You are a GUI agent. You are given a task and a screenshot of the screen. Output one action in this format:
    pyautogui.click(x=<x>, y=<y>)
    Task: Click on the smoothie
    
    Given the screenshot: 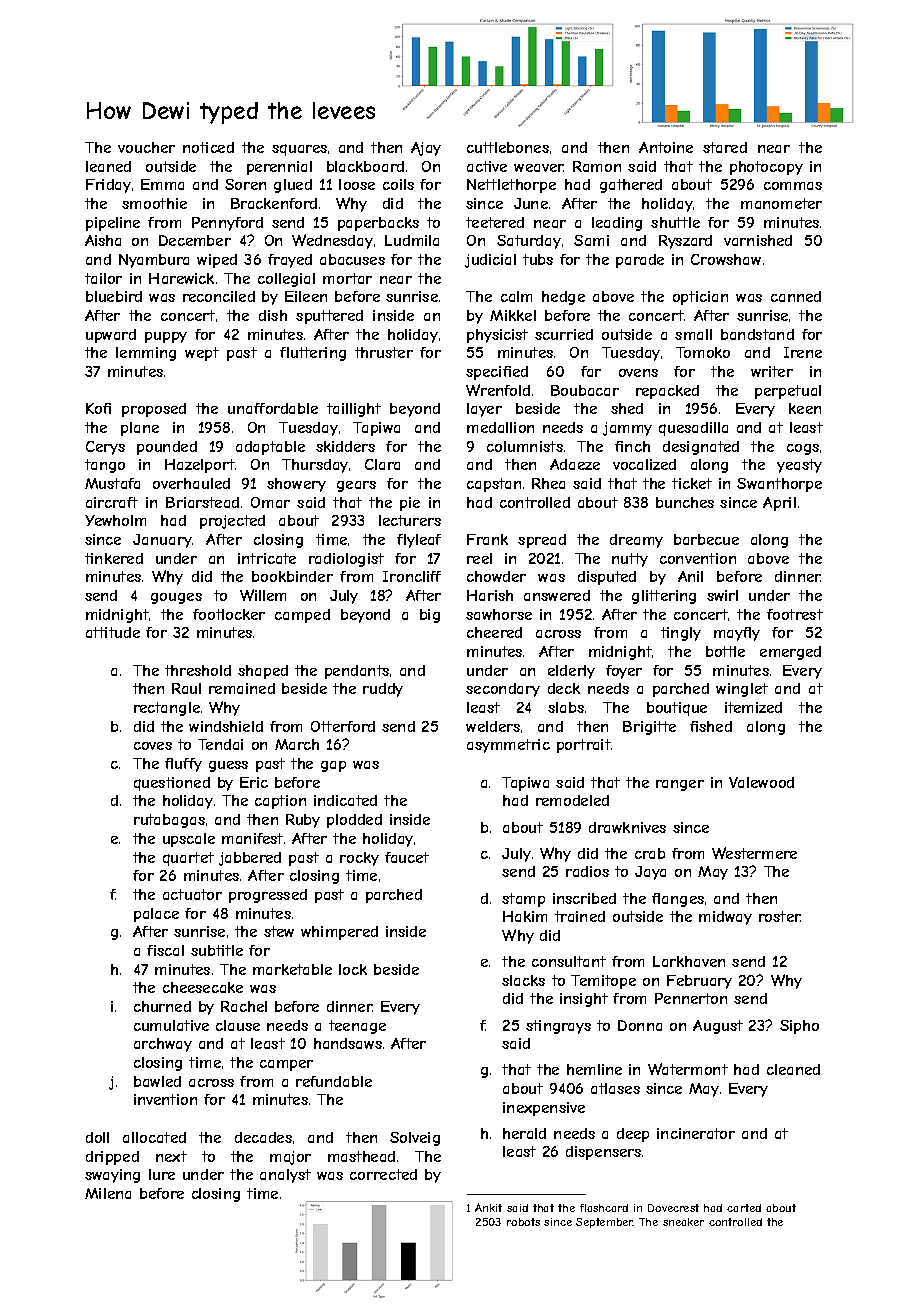 What is the action you would take?
    pyautogui.click(x=154, y=203)
